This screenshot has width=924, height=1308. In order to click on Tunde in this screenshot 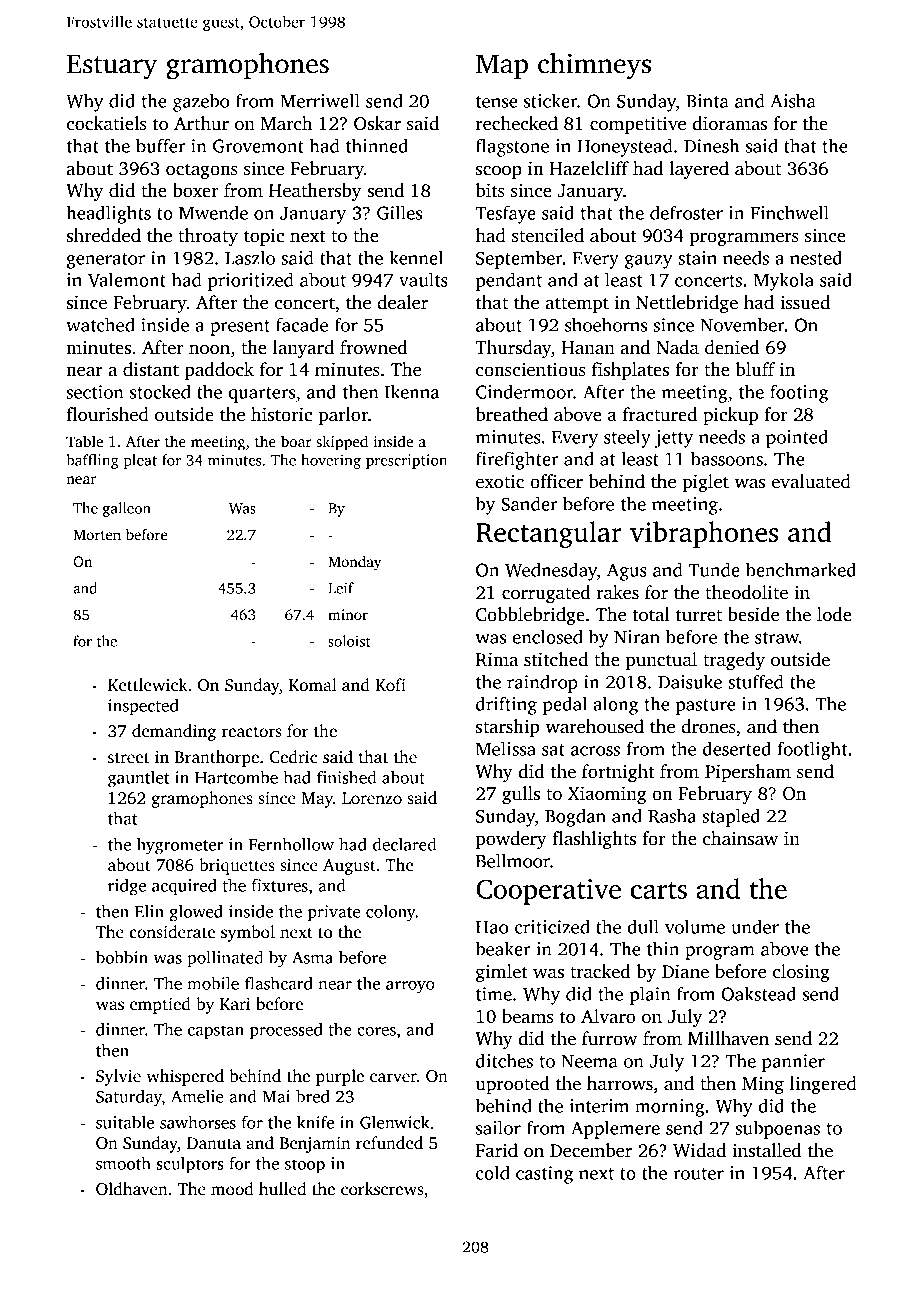, I will do `click(714, 569)`.
